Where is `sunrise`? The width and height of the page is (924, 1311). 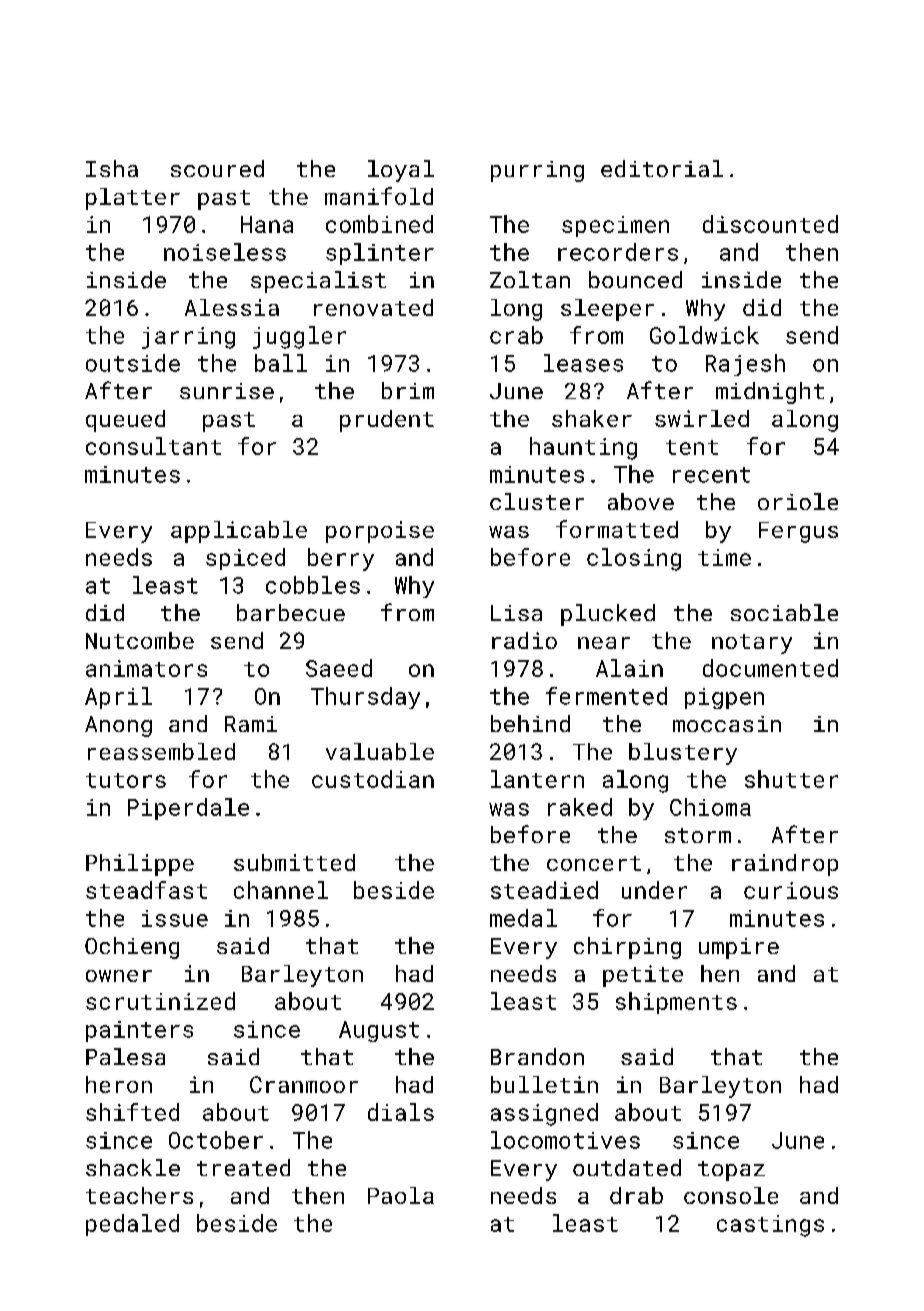
sunrise is located at coordinates (227, 391).
